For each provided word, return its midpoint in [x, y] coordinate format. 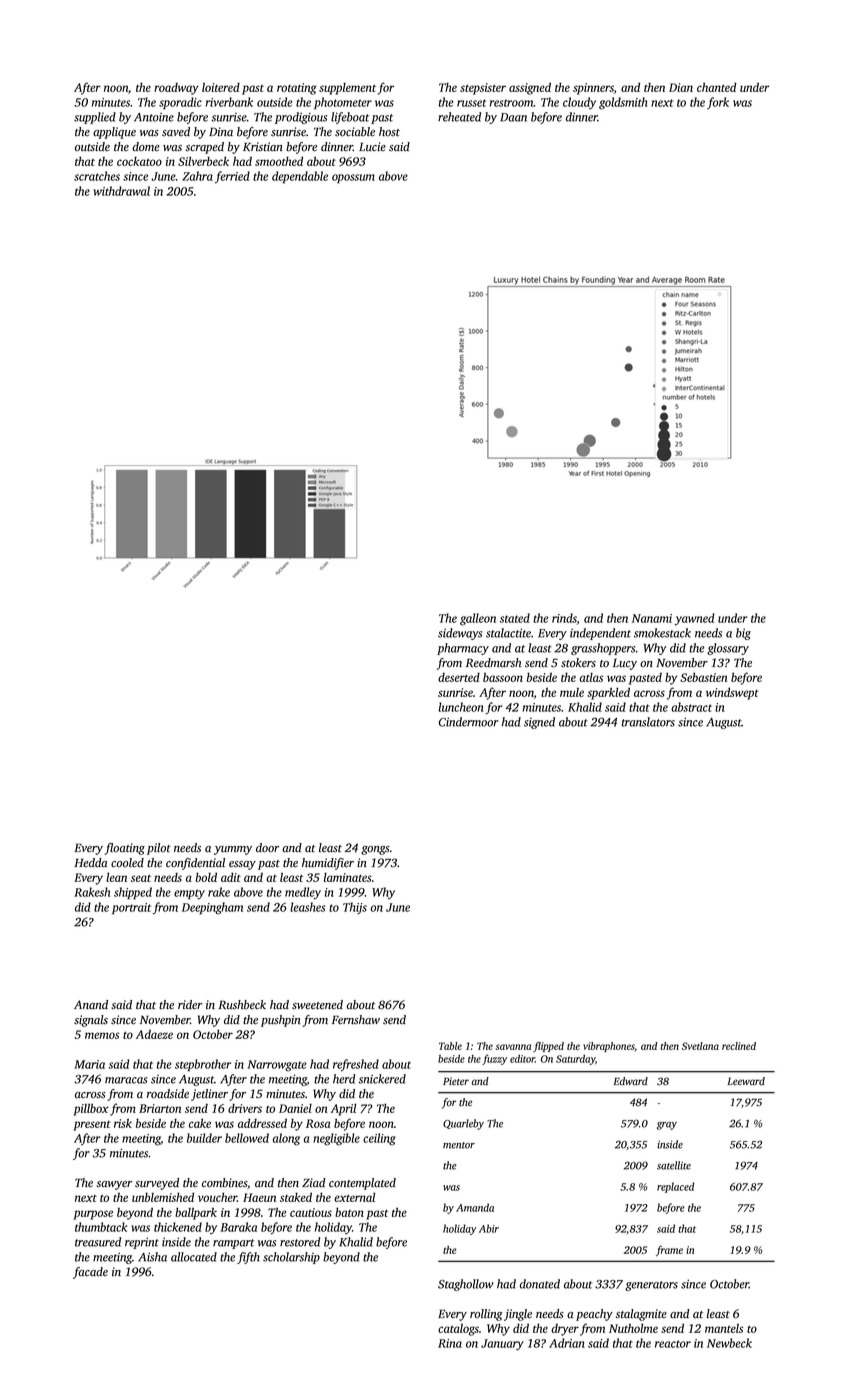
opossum [353, 178]
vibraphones [608, 1047]
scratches [97, 176]
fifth [248, 1258]
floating [125, 849]
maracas [126, 1080]
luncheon [461, 707]
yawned [695, 619]
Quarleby [463, 1124]
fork [718, 103]
